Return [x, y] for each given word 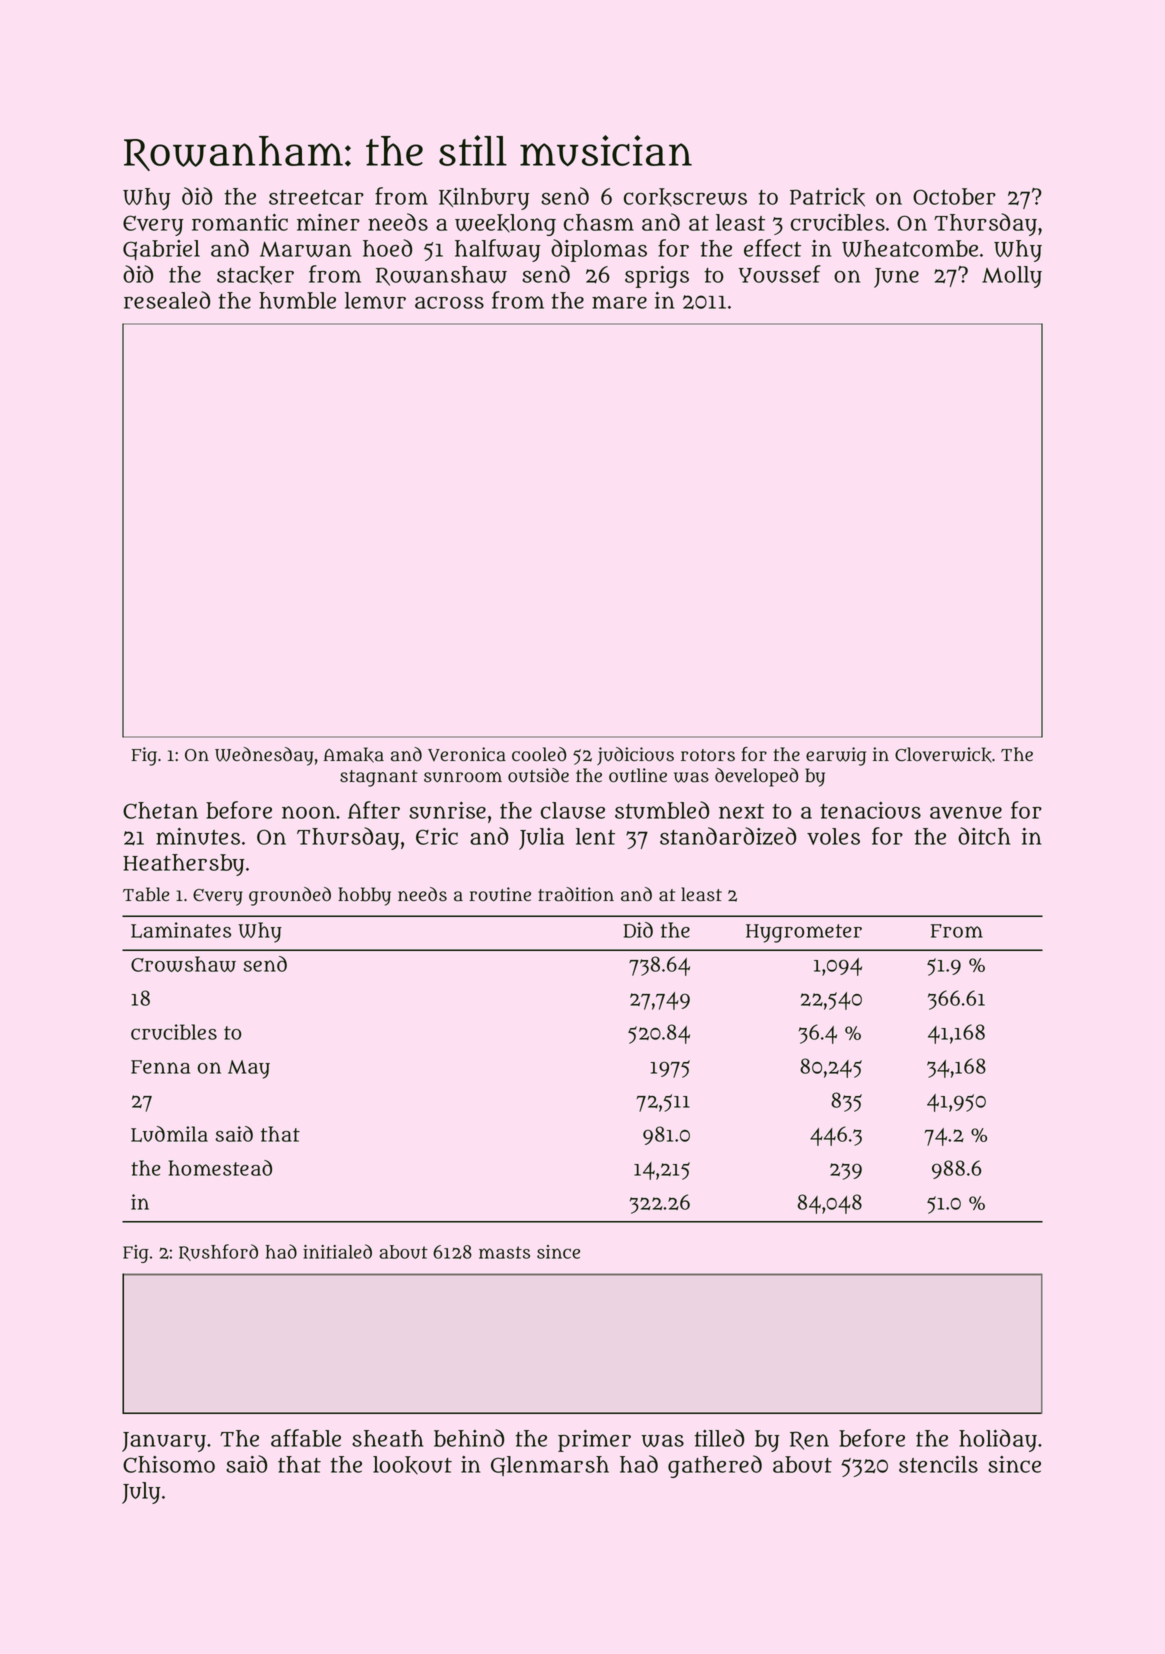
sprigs [657, 277]
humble [297, 300]
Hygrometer [804, 933]
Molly [1012, 277]
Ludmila [169, 1134]
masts [504, 1252]
